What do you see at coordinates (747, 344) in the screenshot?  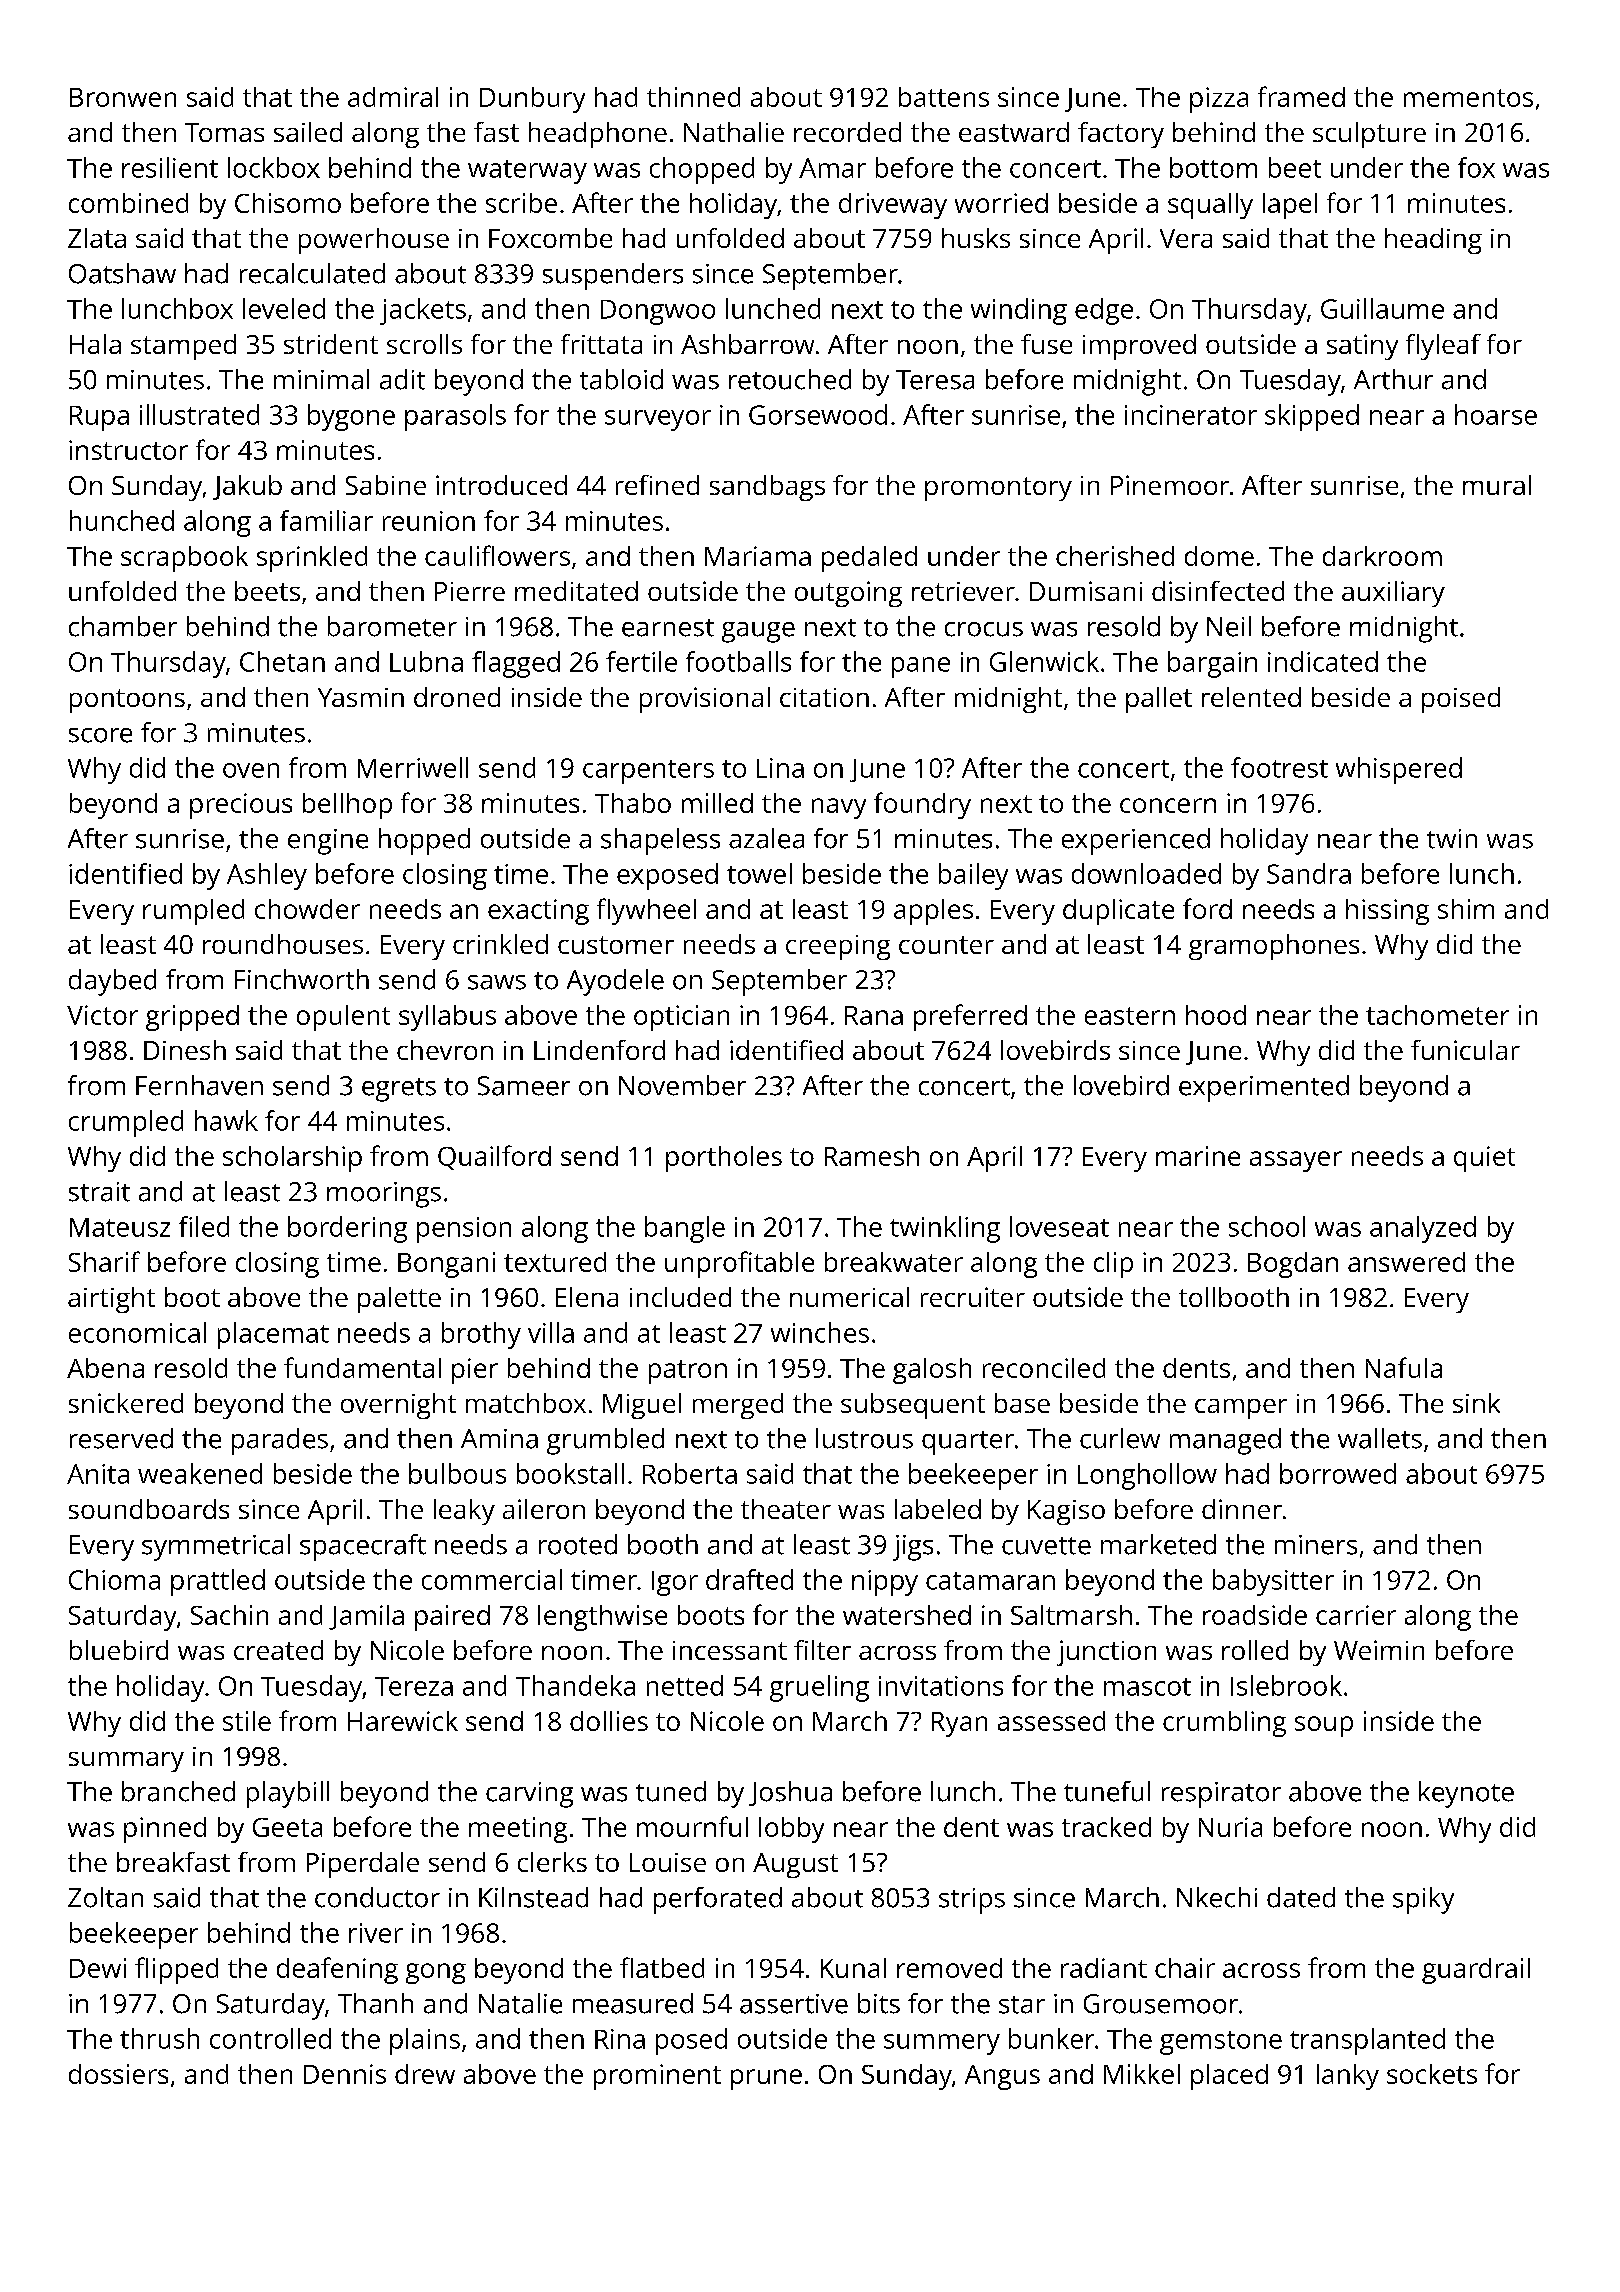 I see `Ashbarrow` at bounding box center [747, 344].
